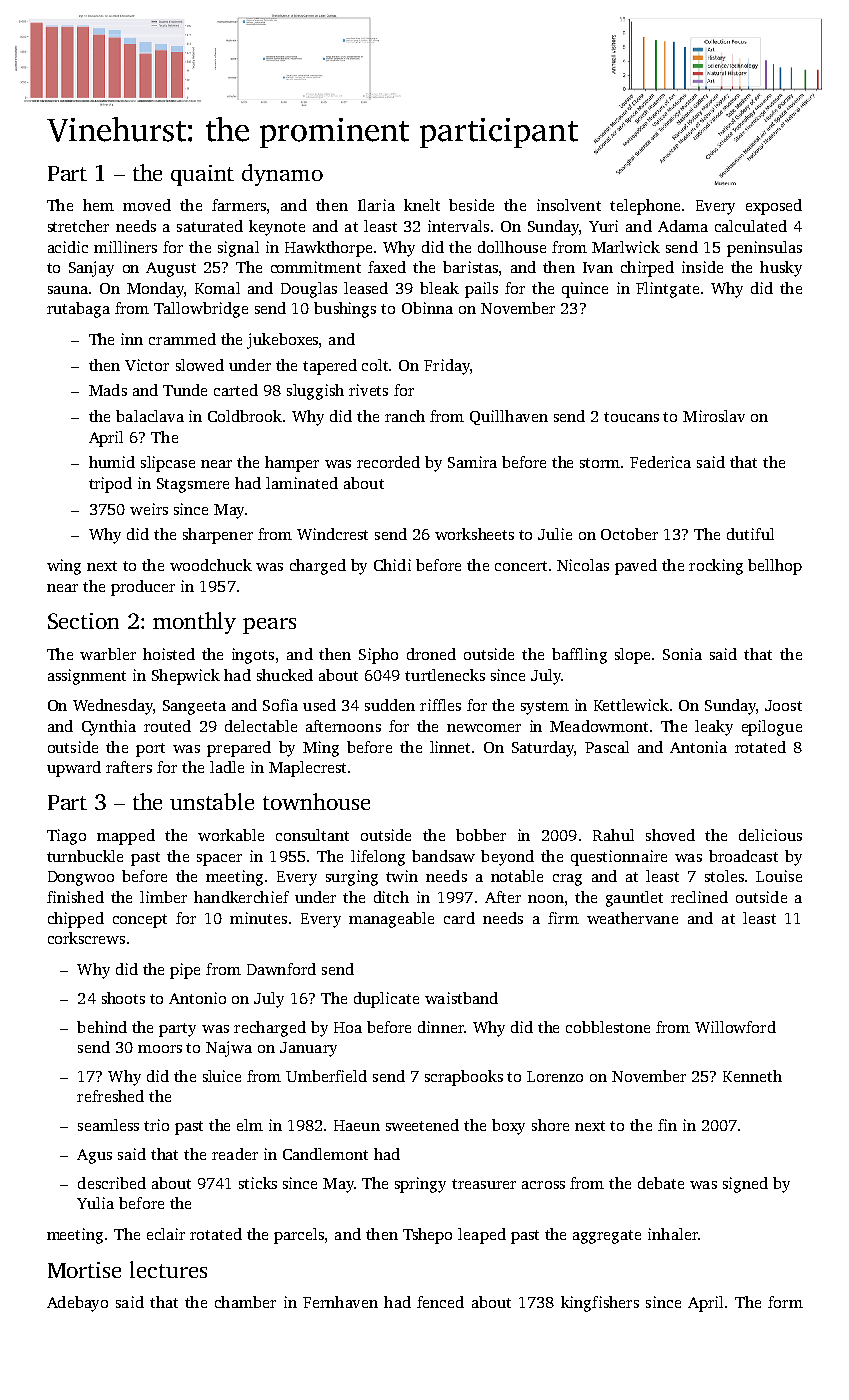 This page has width=849, height=1400. Describe the element at coordinates (600, 1304) in the page. I see `kingfishers` at that location.
